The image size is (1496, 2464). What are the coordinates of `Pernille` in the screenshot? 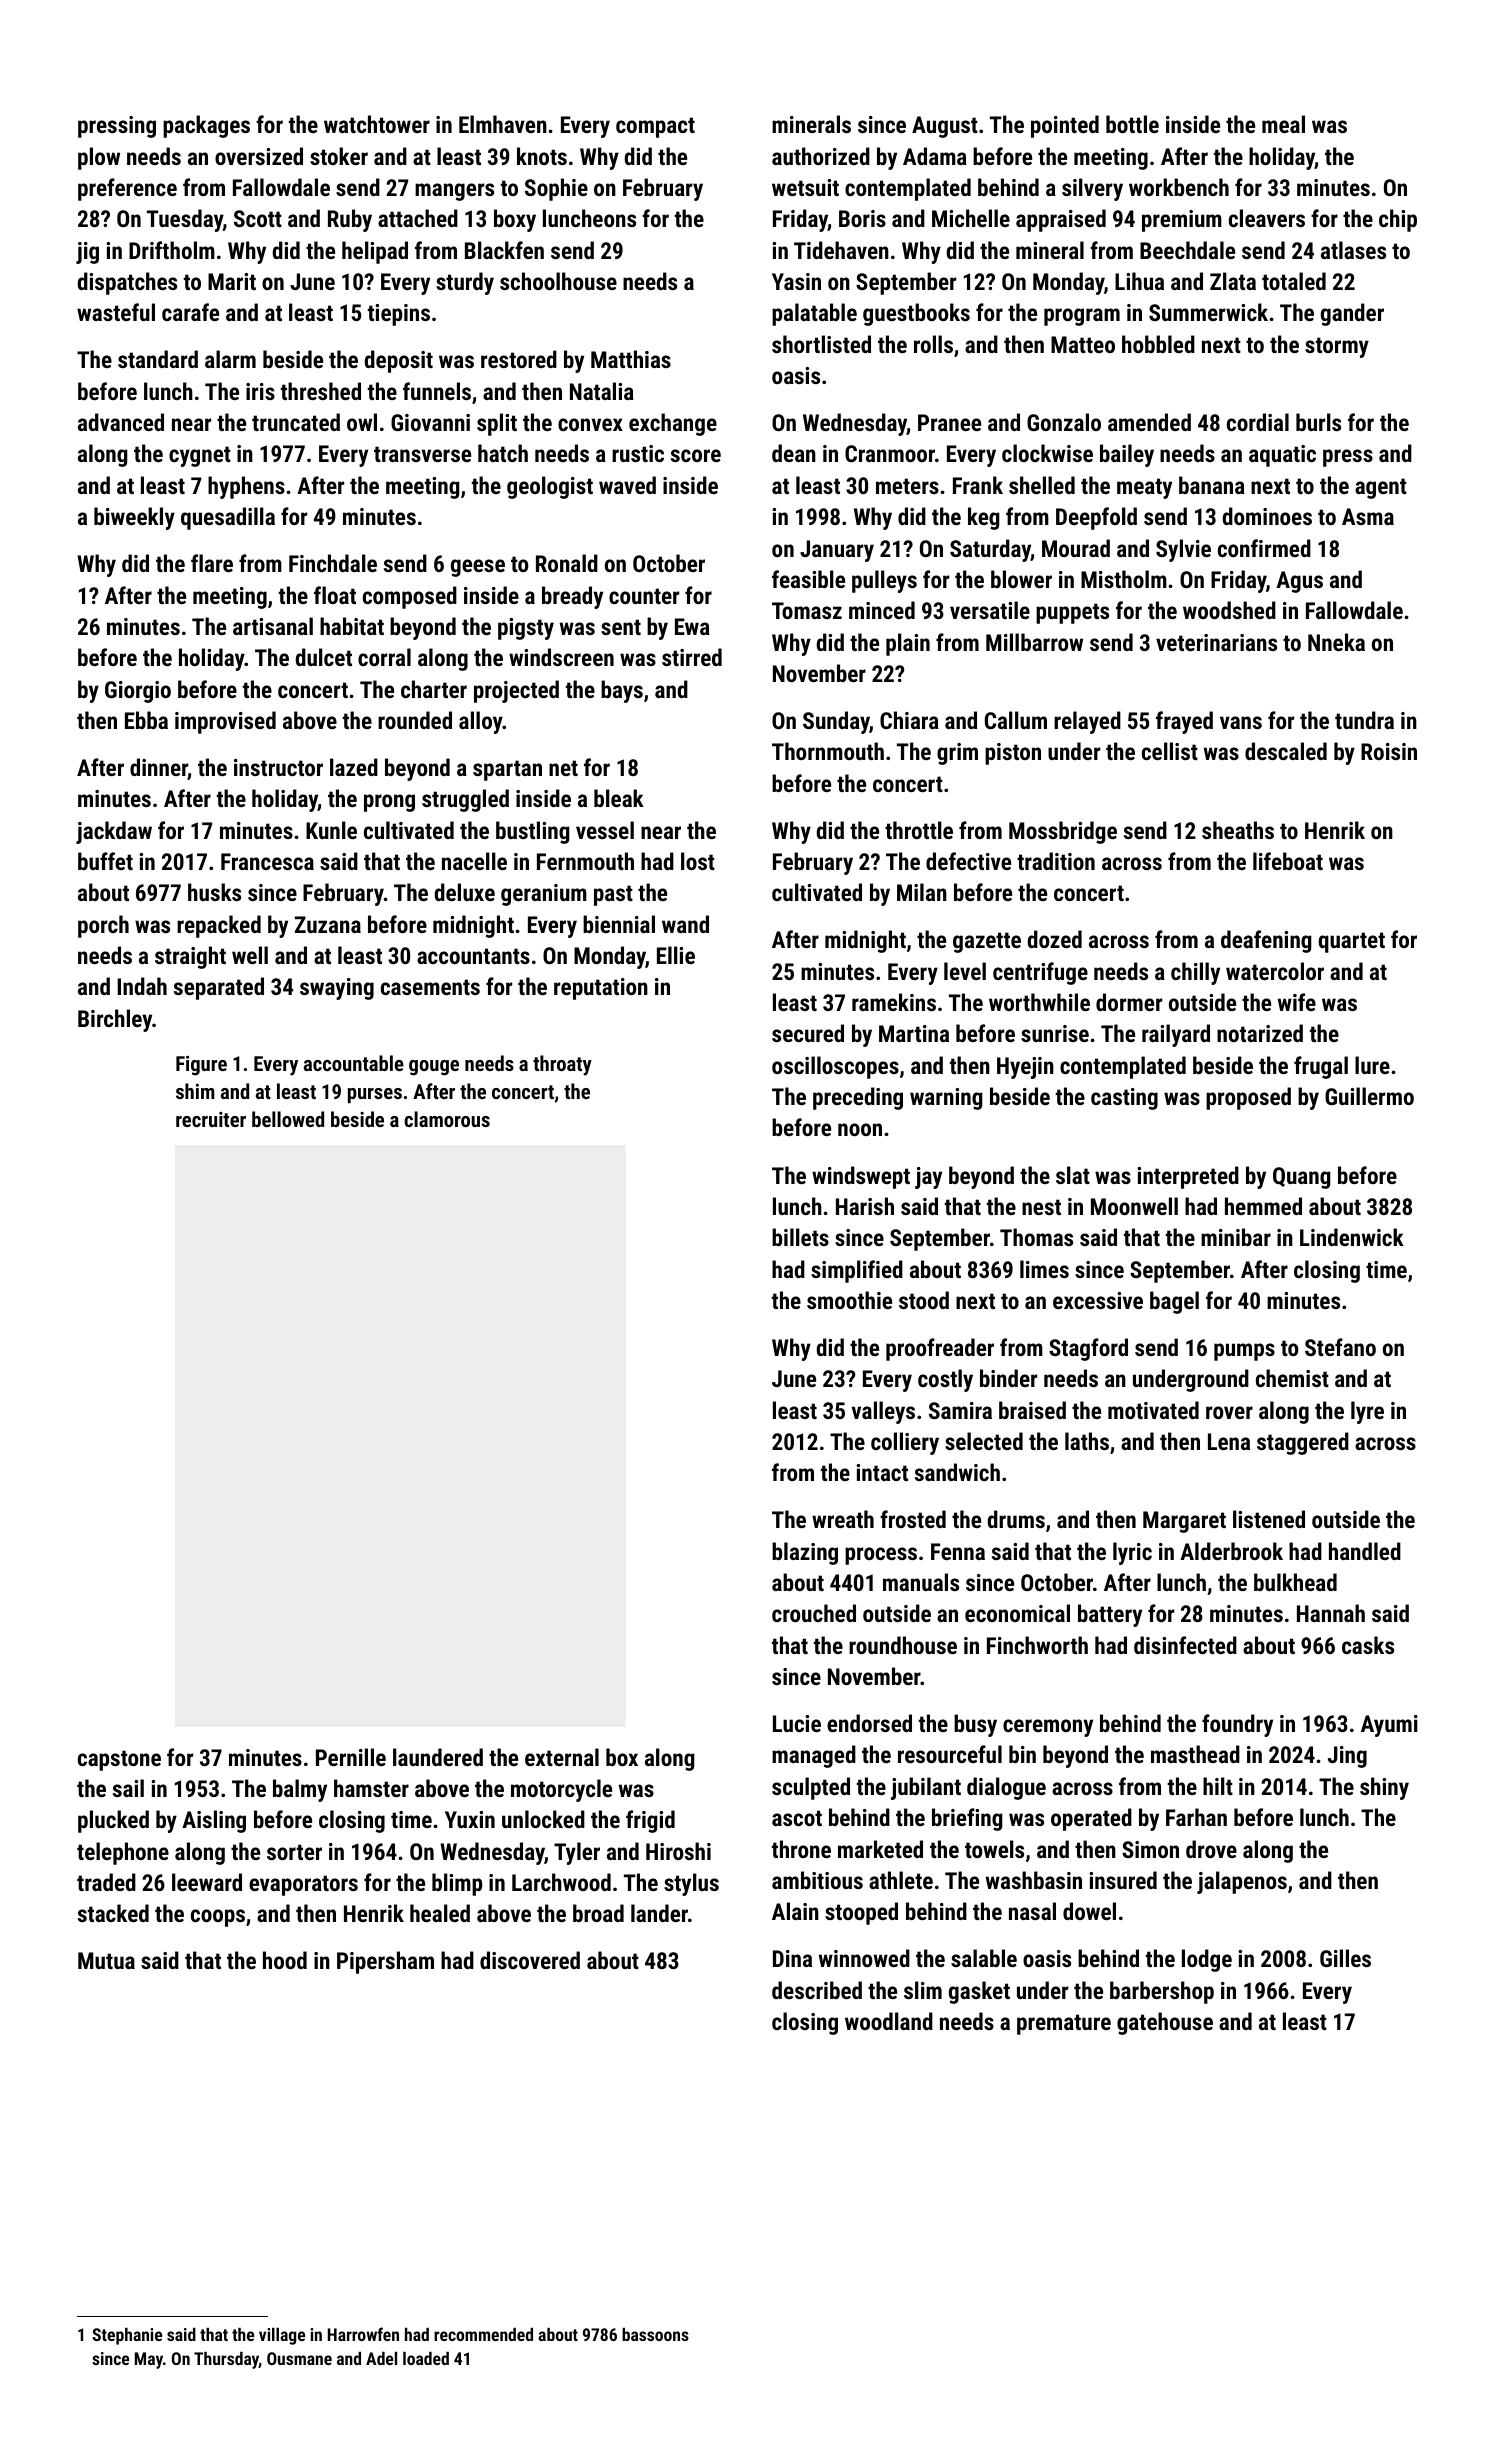 It's located at (351, 1757).
